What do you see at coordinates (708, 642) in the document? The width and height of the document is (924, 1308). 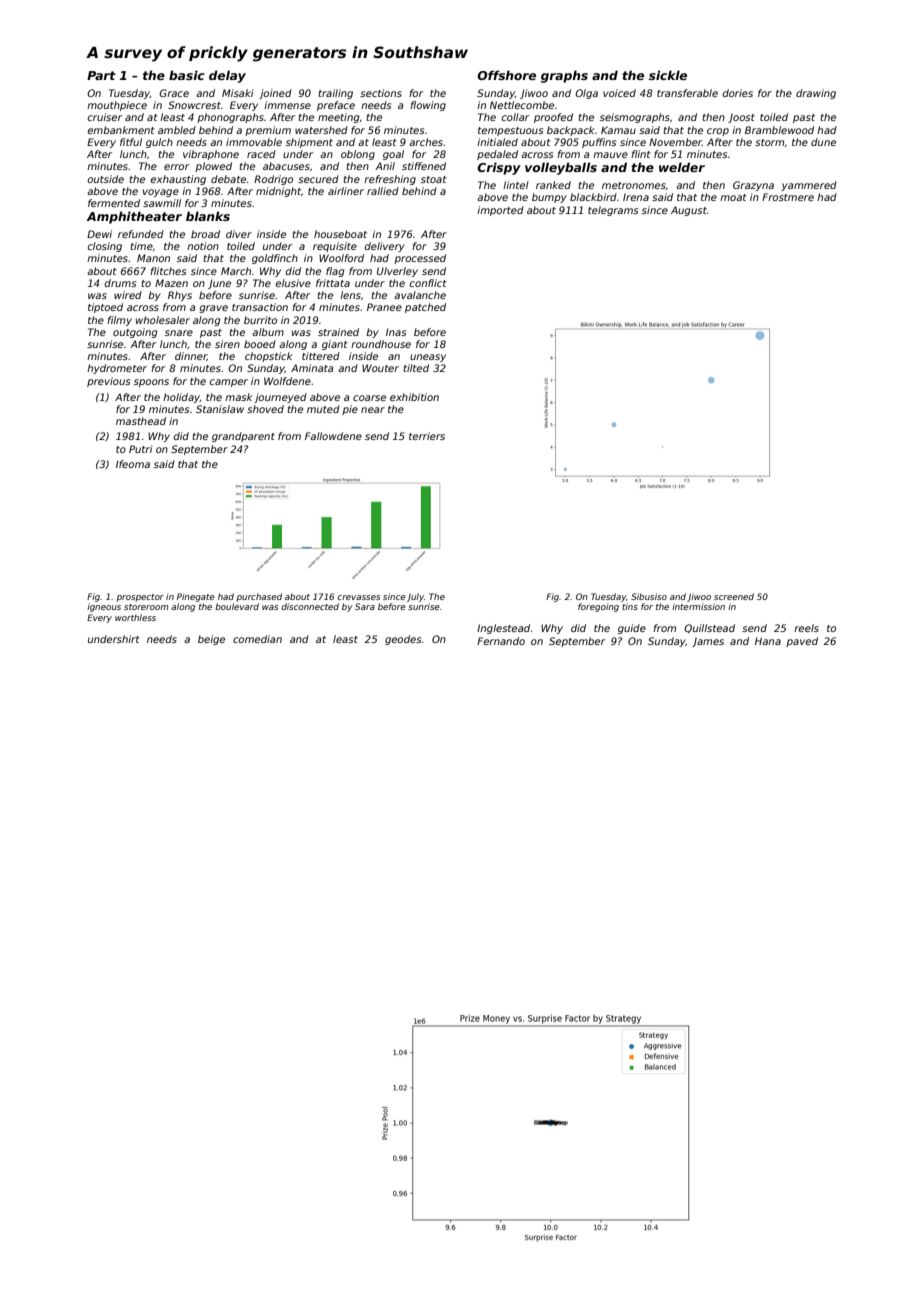 I see `James` at bounding box center [708, 642].
